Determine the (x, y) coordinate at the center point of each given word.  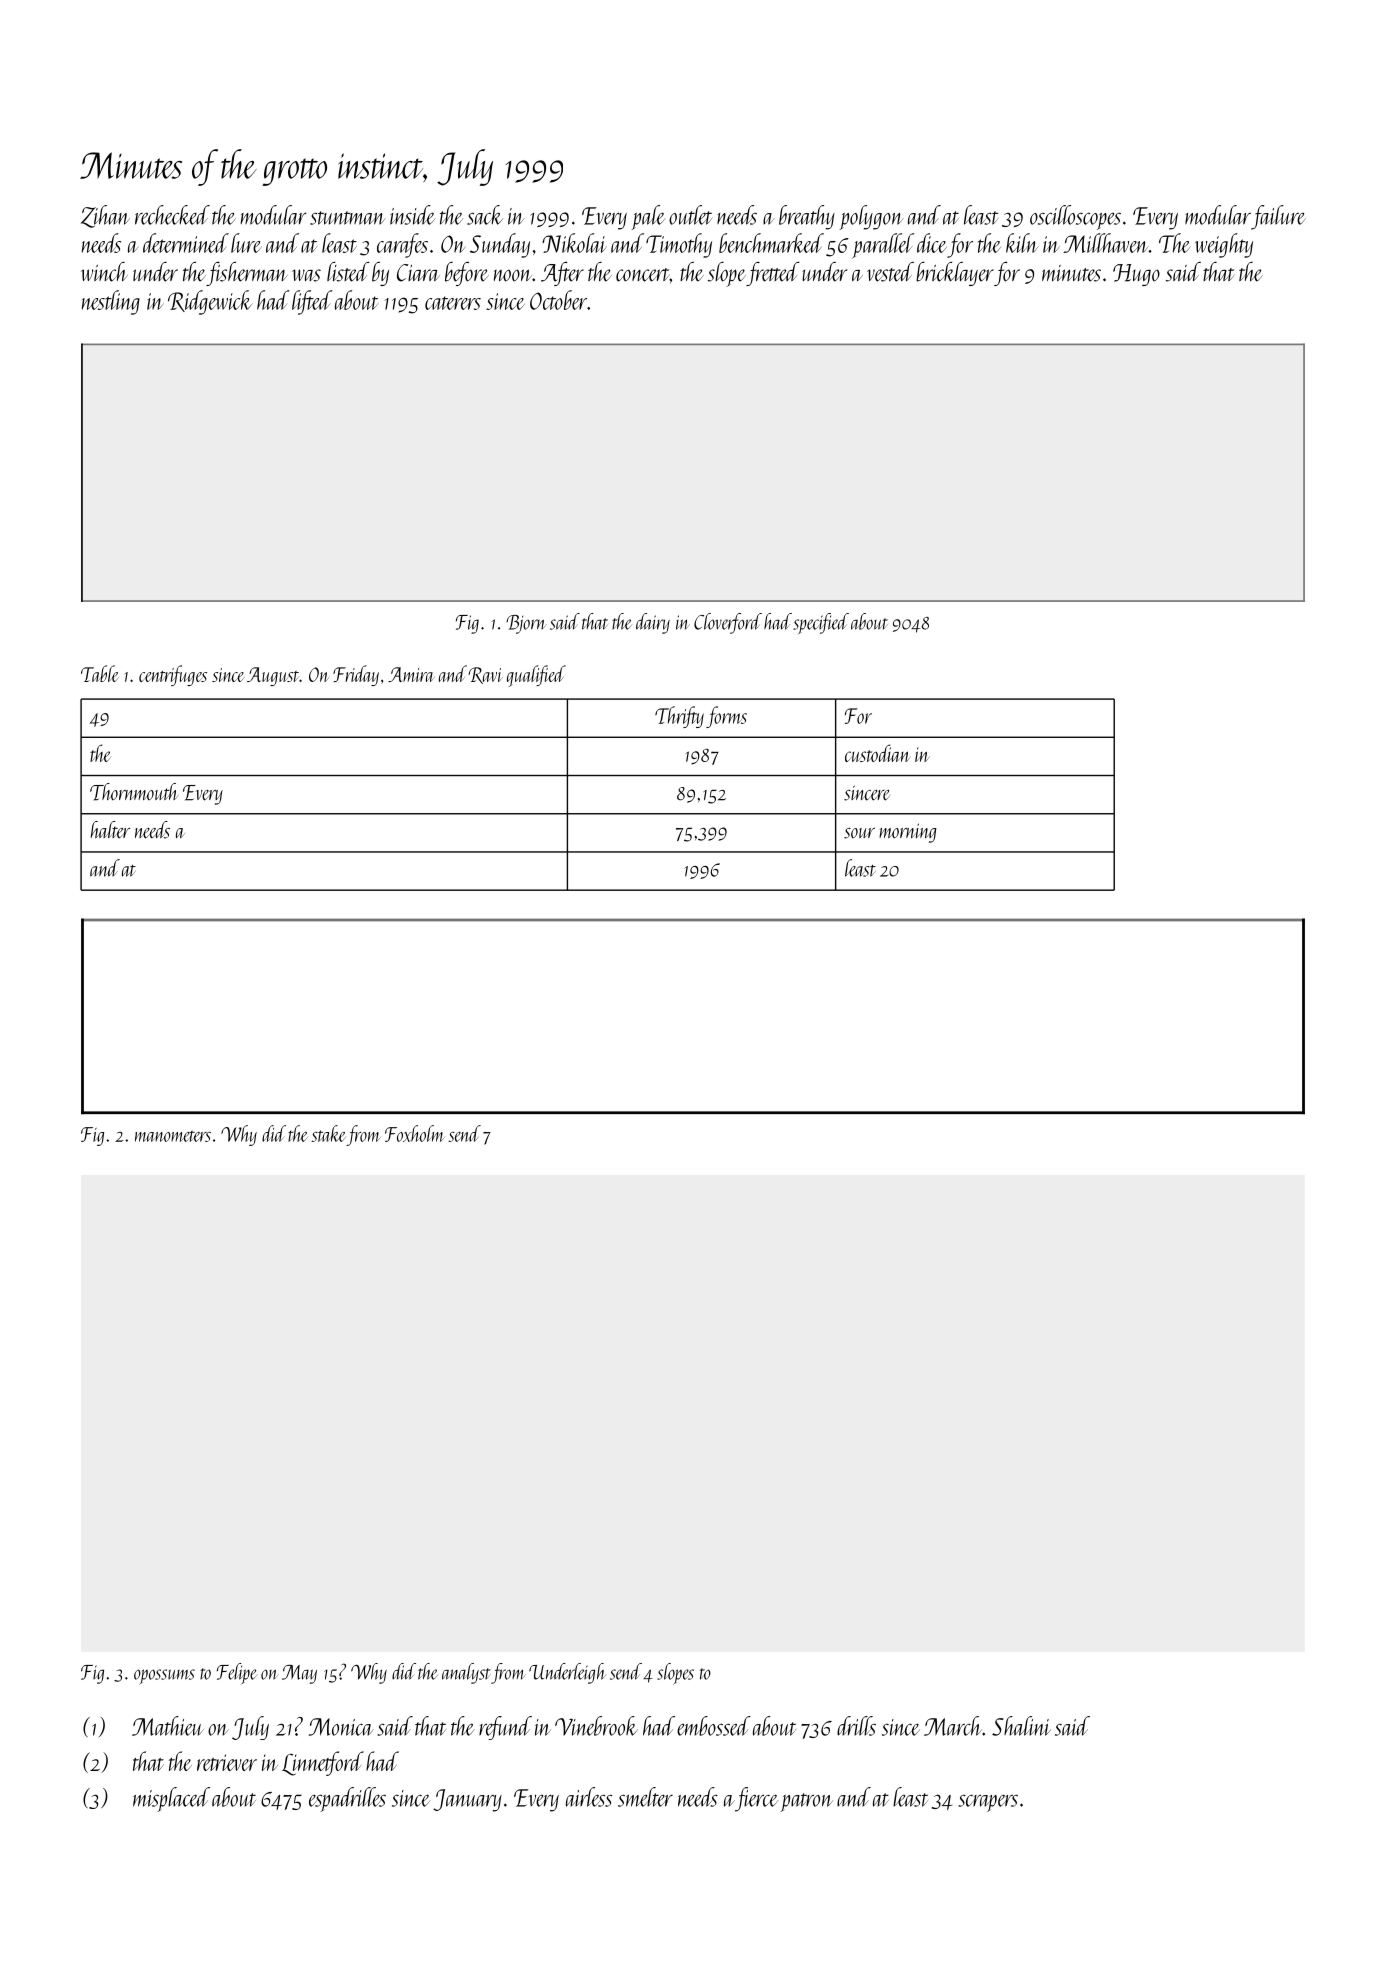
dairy (653, 623)
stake (328, 1133)
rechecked (172, 215)
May (299, 1674)
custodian (877, 753)
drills (856, 1726)
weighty (1224, 245)
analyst (466, 1673)
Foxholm (415, 1133)
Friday (356, 675)
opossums (164, 1677)
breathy (807, 217)
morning (908, 833)
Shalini (1021, 1726)
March (953, 1726)
